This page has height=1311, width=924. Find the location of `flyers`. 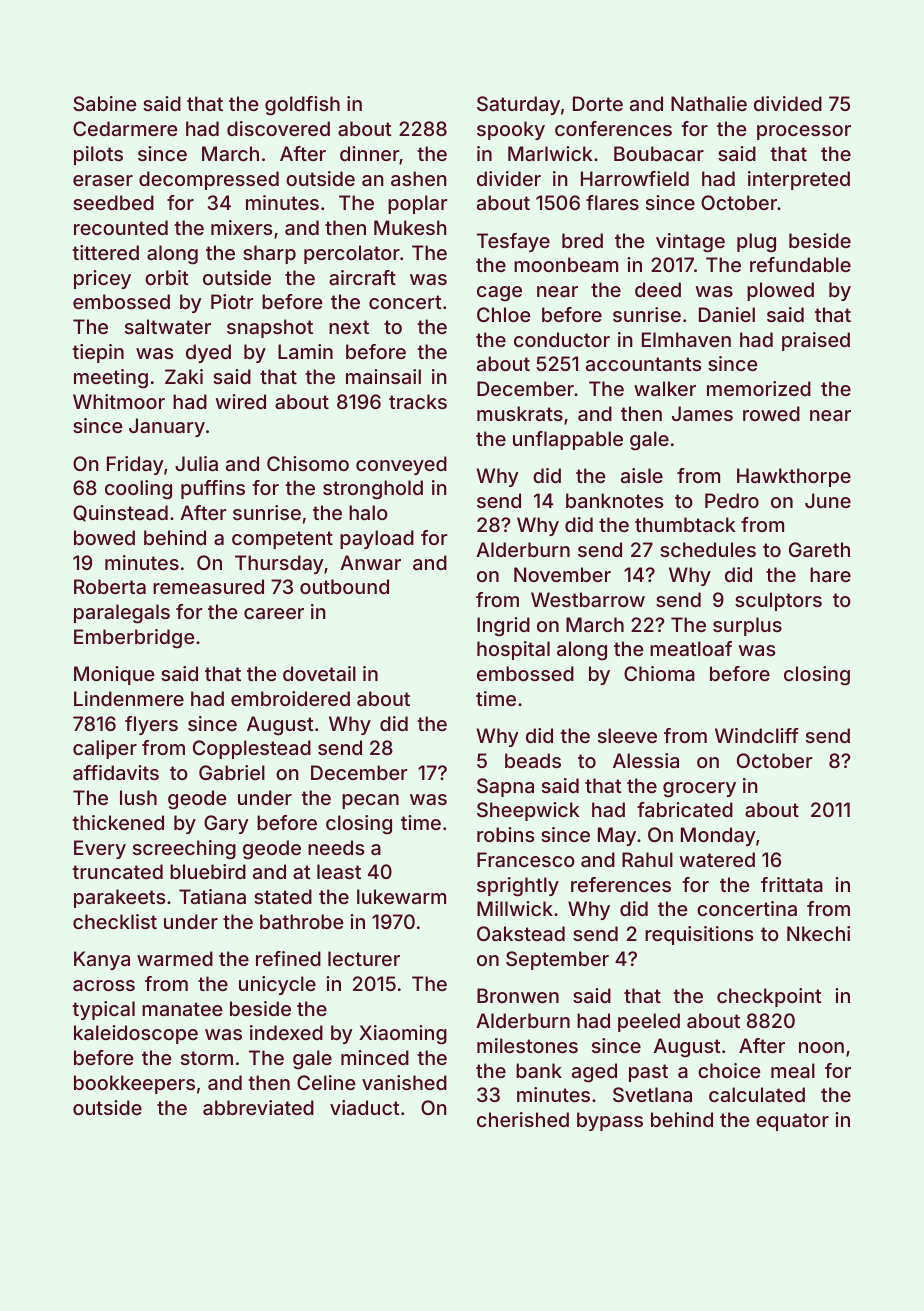

flyers is located at coordinates (151, 725).
